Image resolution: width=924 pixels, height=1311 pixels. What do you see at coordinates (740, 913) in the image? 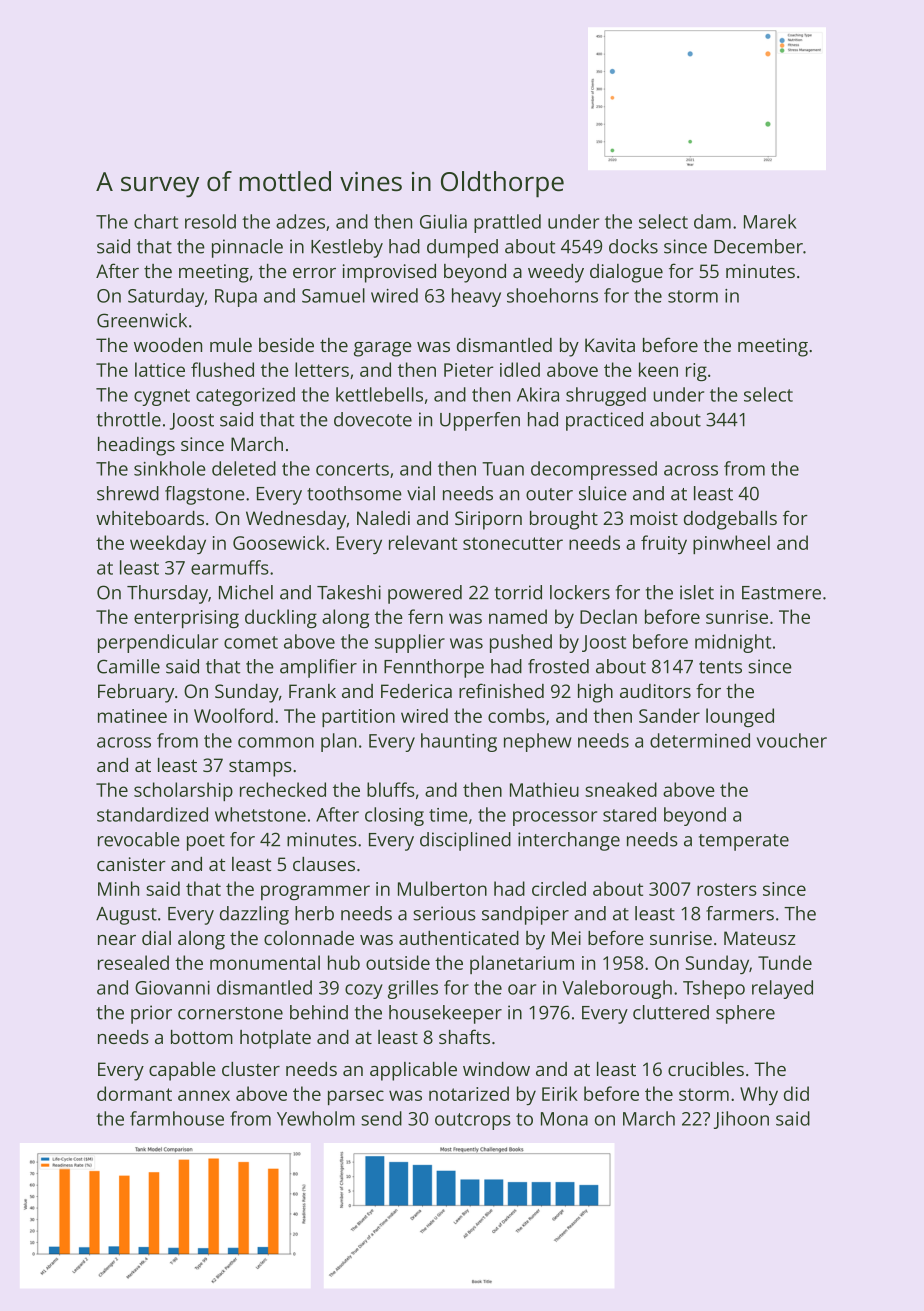
I see `farmers` at bounding box center [740, 913].
